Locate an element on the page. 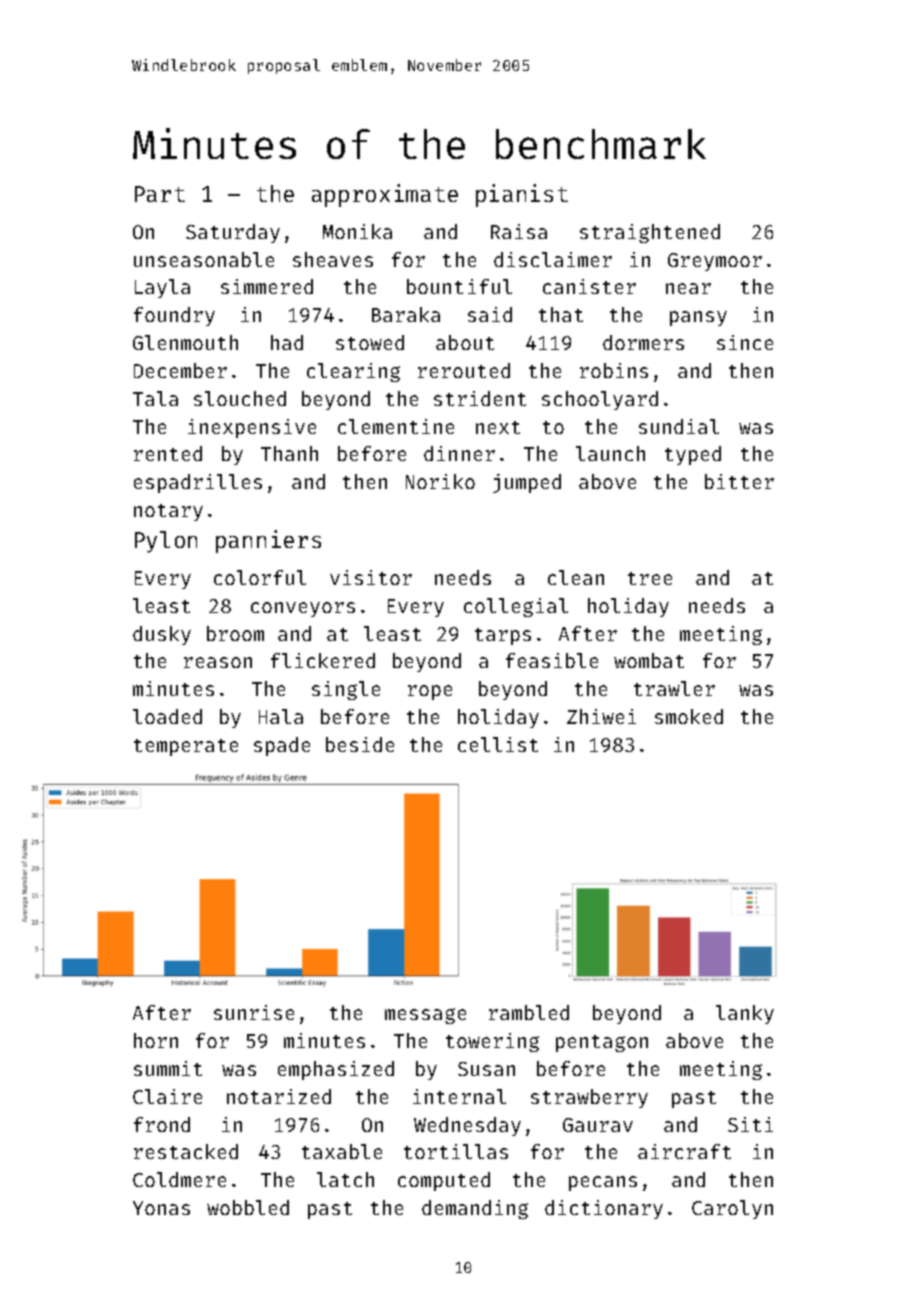 Image resolution: width=908 pixels, height=1316 pixels. jumped is located at coordinates (527, 483).
